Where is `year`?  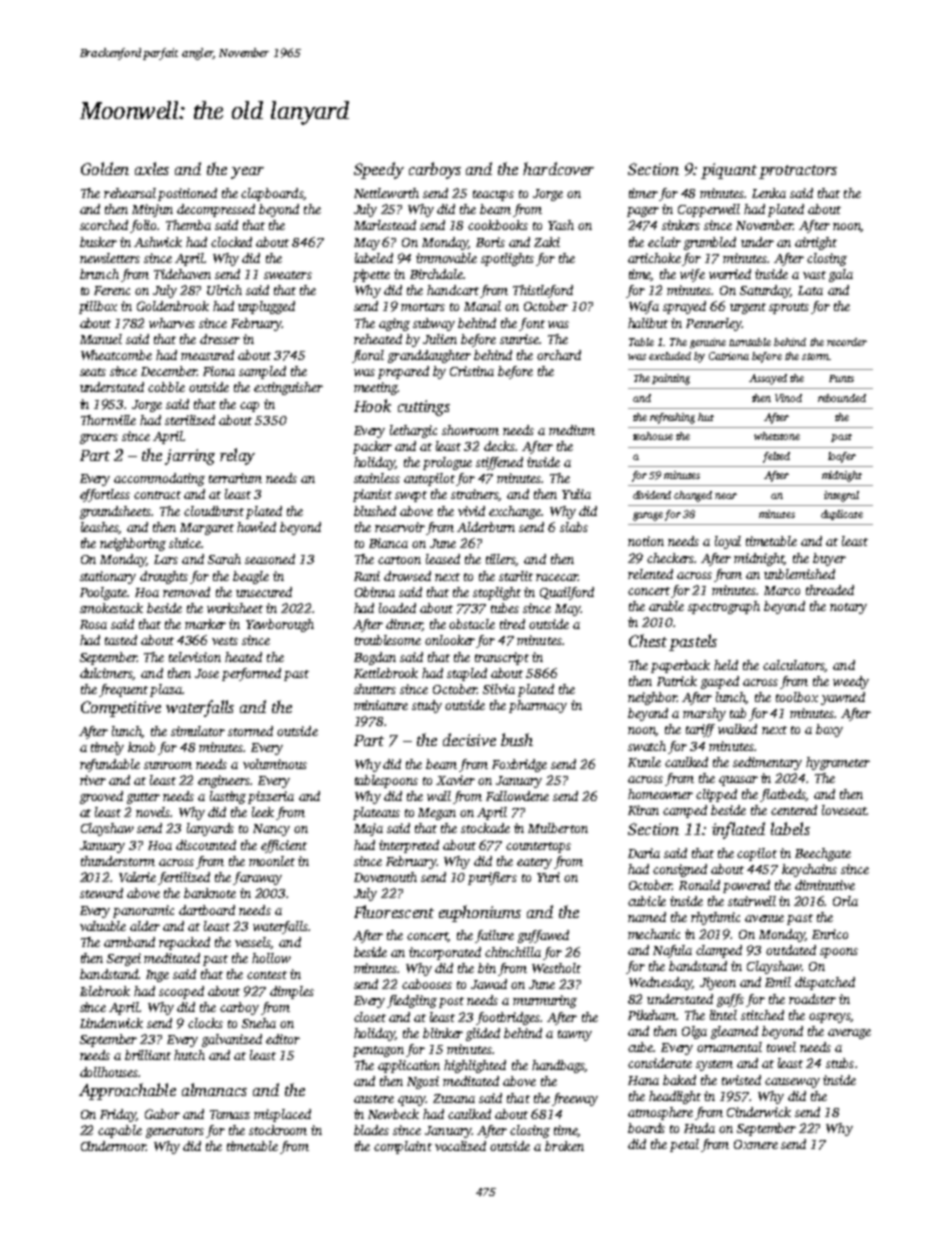
year is located at coordinates (247, 173).
